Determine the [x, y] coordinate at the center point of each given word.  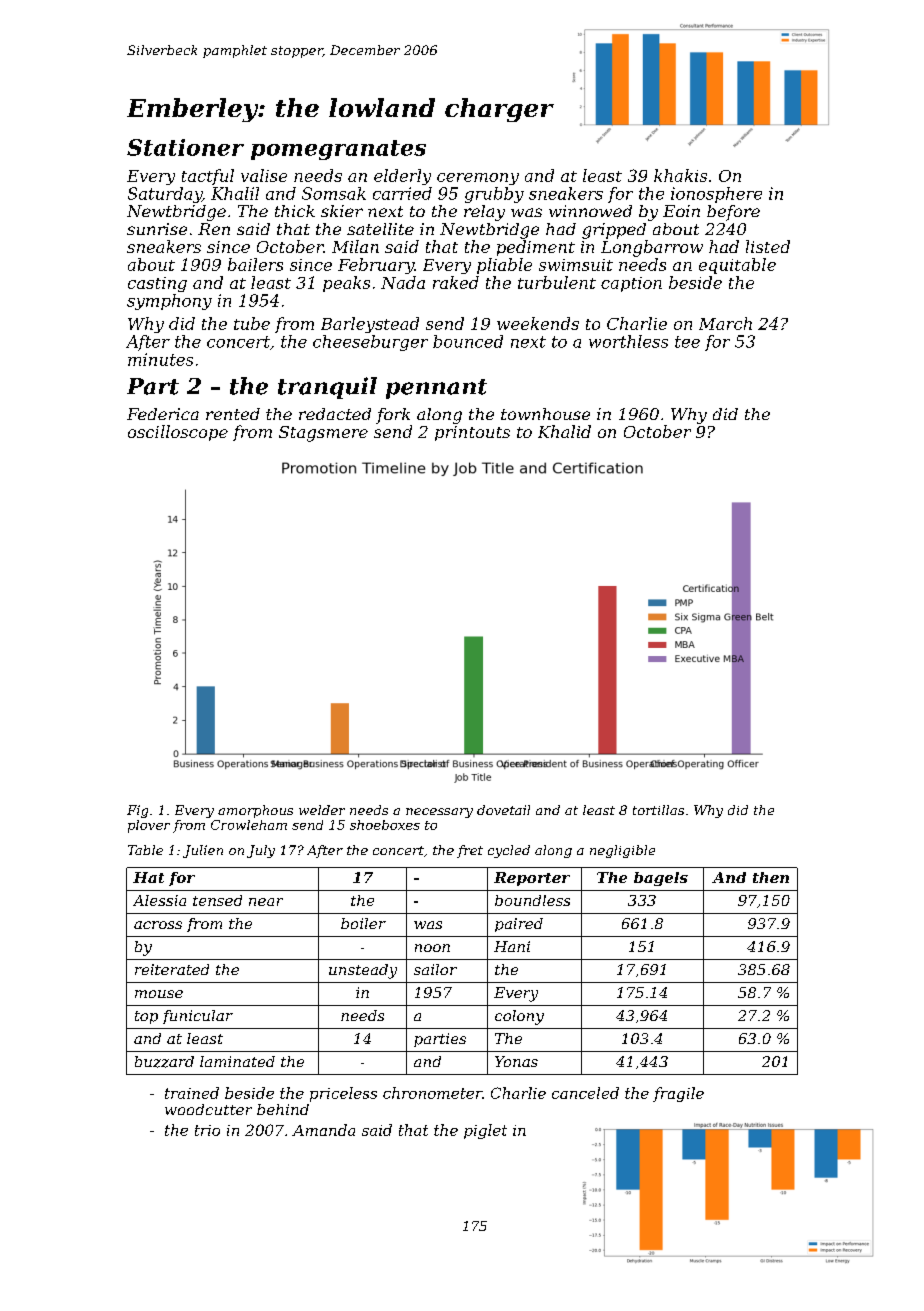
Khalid [564, 431]
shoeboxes [385, 825]
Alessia [159, 900]
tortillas [658, 810]
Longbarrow [652, 248]
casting [157, 284]
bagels [661, 879]
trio [207, 1130]
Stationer [185, 147]
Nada [403, 282]
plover [149, 826]
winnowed [590, 211]
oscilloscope [178, 433]
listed [768, 246]
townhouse [545, 414]
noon [432, 948]
